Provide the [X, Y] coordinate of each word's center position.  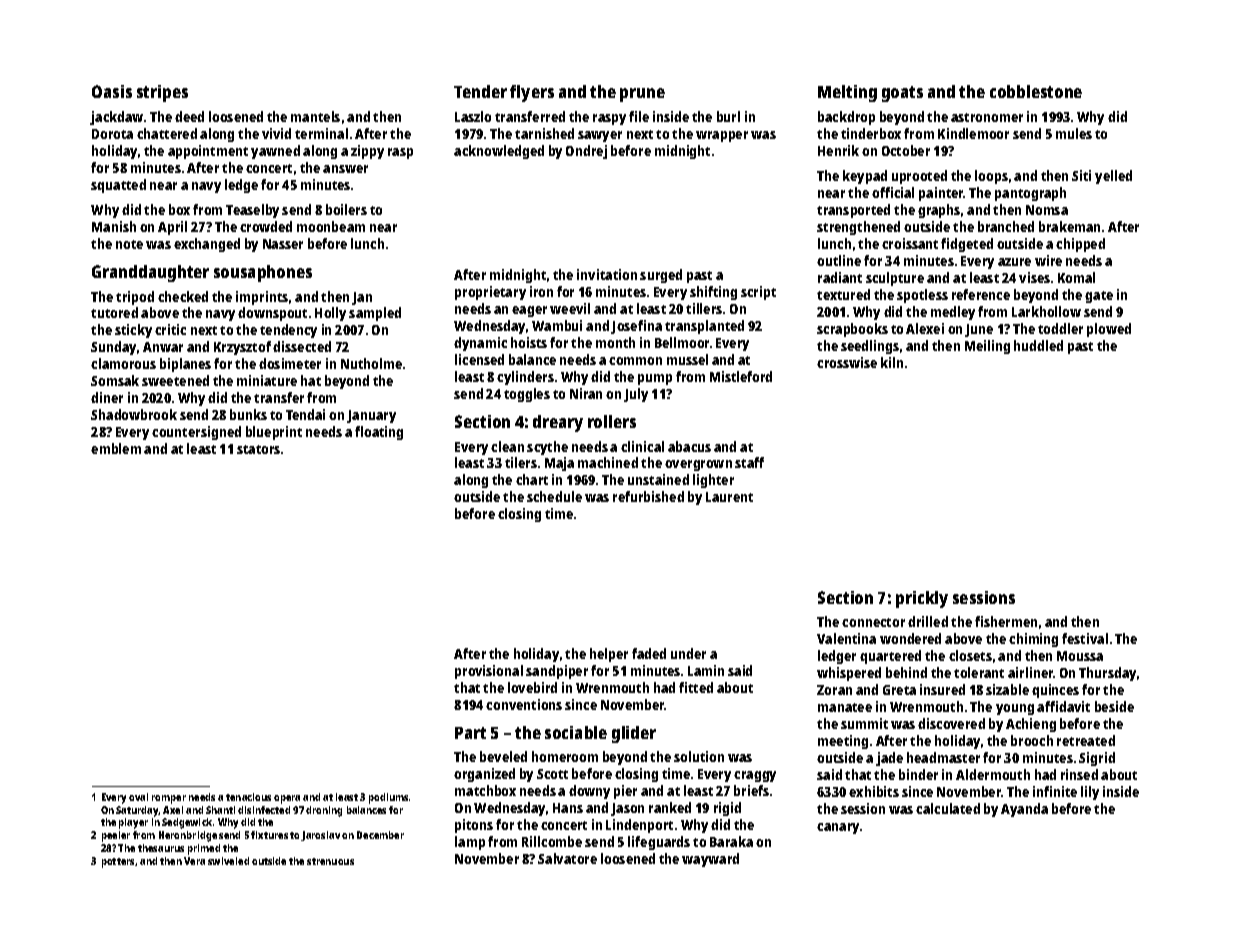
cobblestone [1036, 91]
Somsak [115, 380]
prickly [922, 599]
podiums [388, 798]
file [639, 116]
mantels [315, 116]
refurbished [648, 496]
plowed [1109, 330]
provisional [489, 672]
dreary [558, 423]
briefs [751, 790]
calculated [948, 808]
